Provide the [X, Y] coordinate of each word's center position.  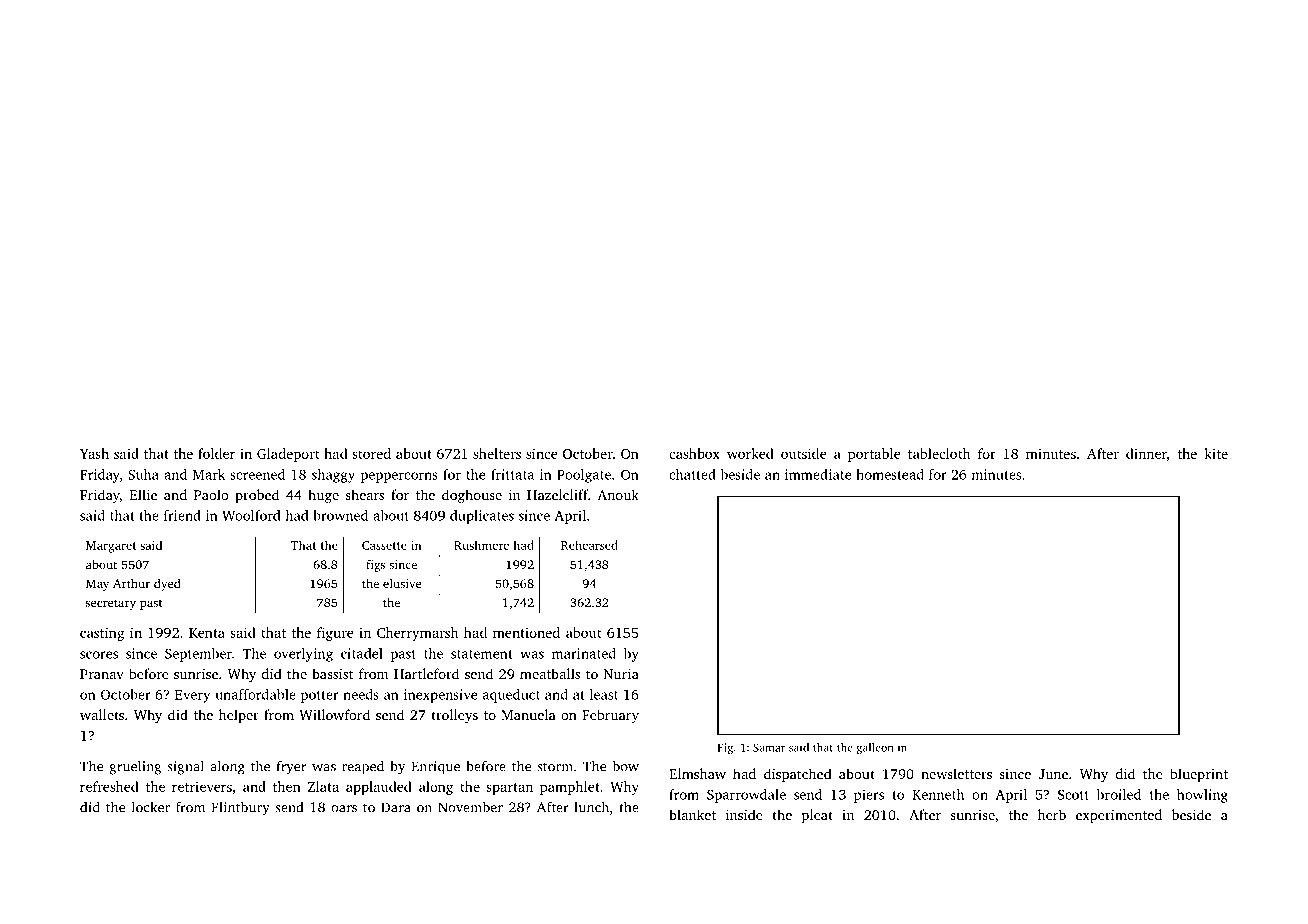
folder [216, 453]
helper [239, 716]
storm [555, 767]
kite [1216, 453]
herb [1052, 814]
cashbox [694, 453]
